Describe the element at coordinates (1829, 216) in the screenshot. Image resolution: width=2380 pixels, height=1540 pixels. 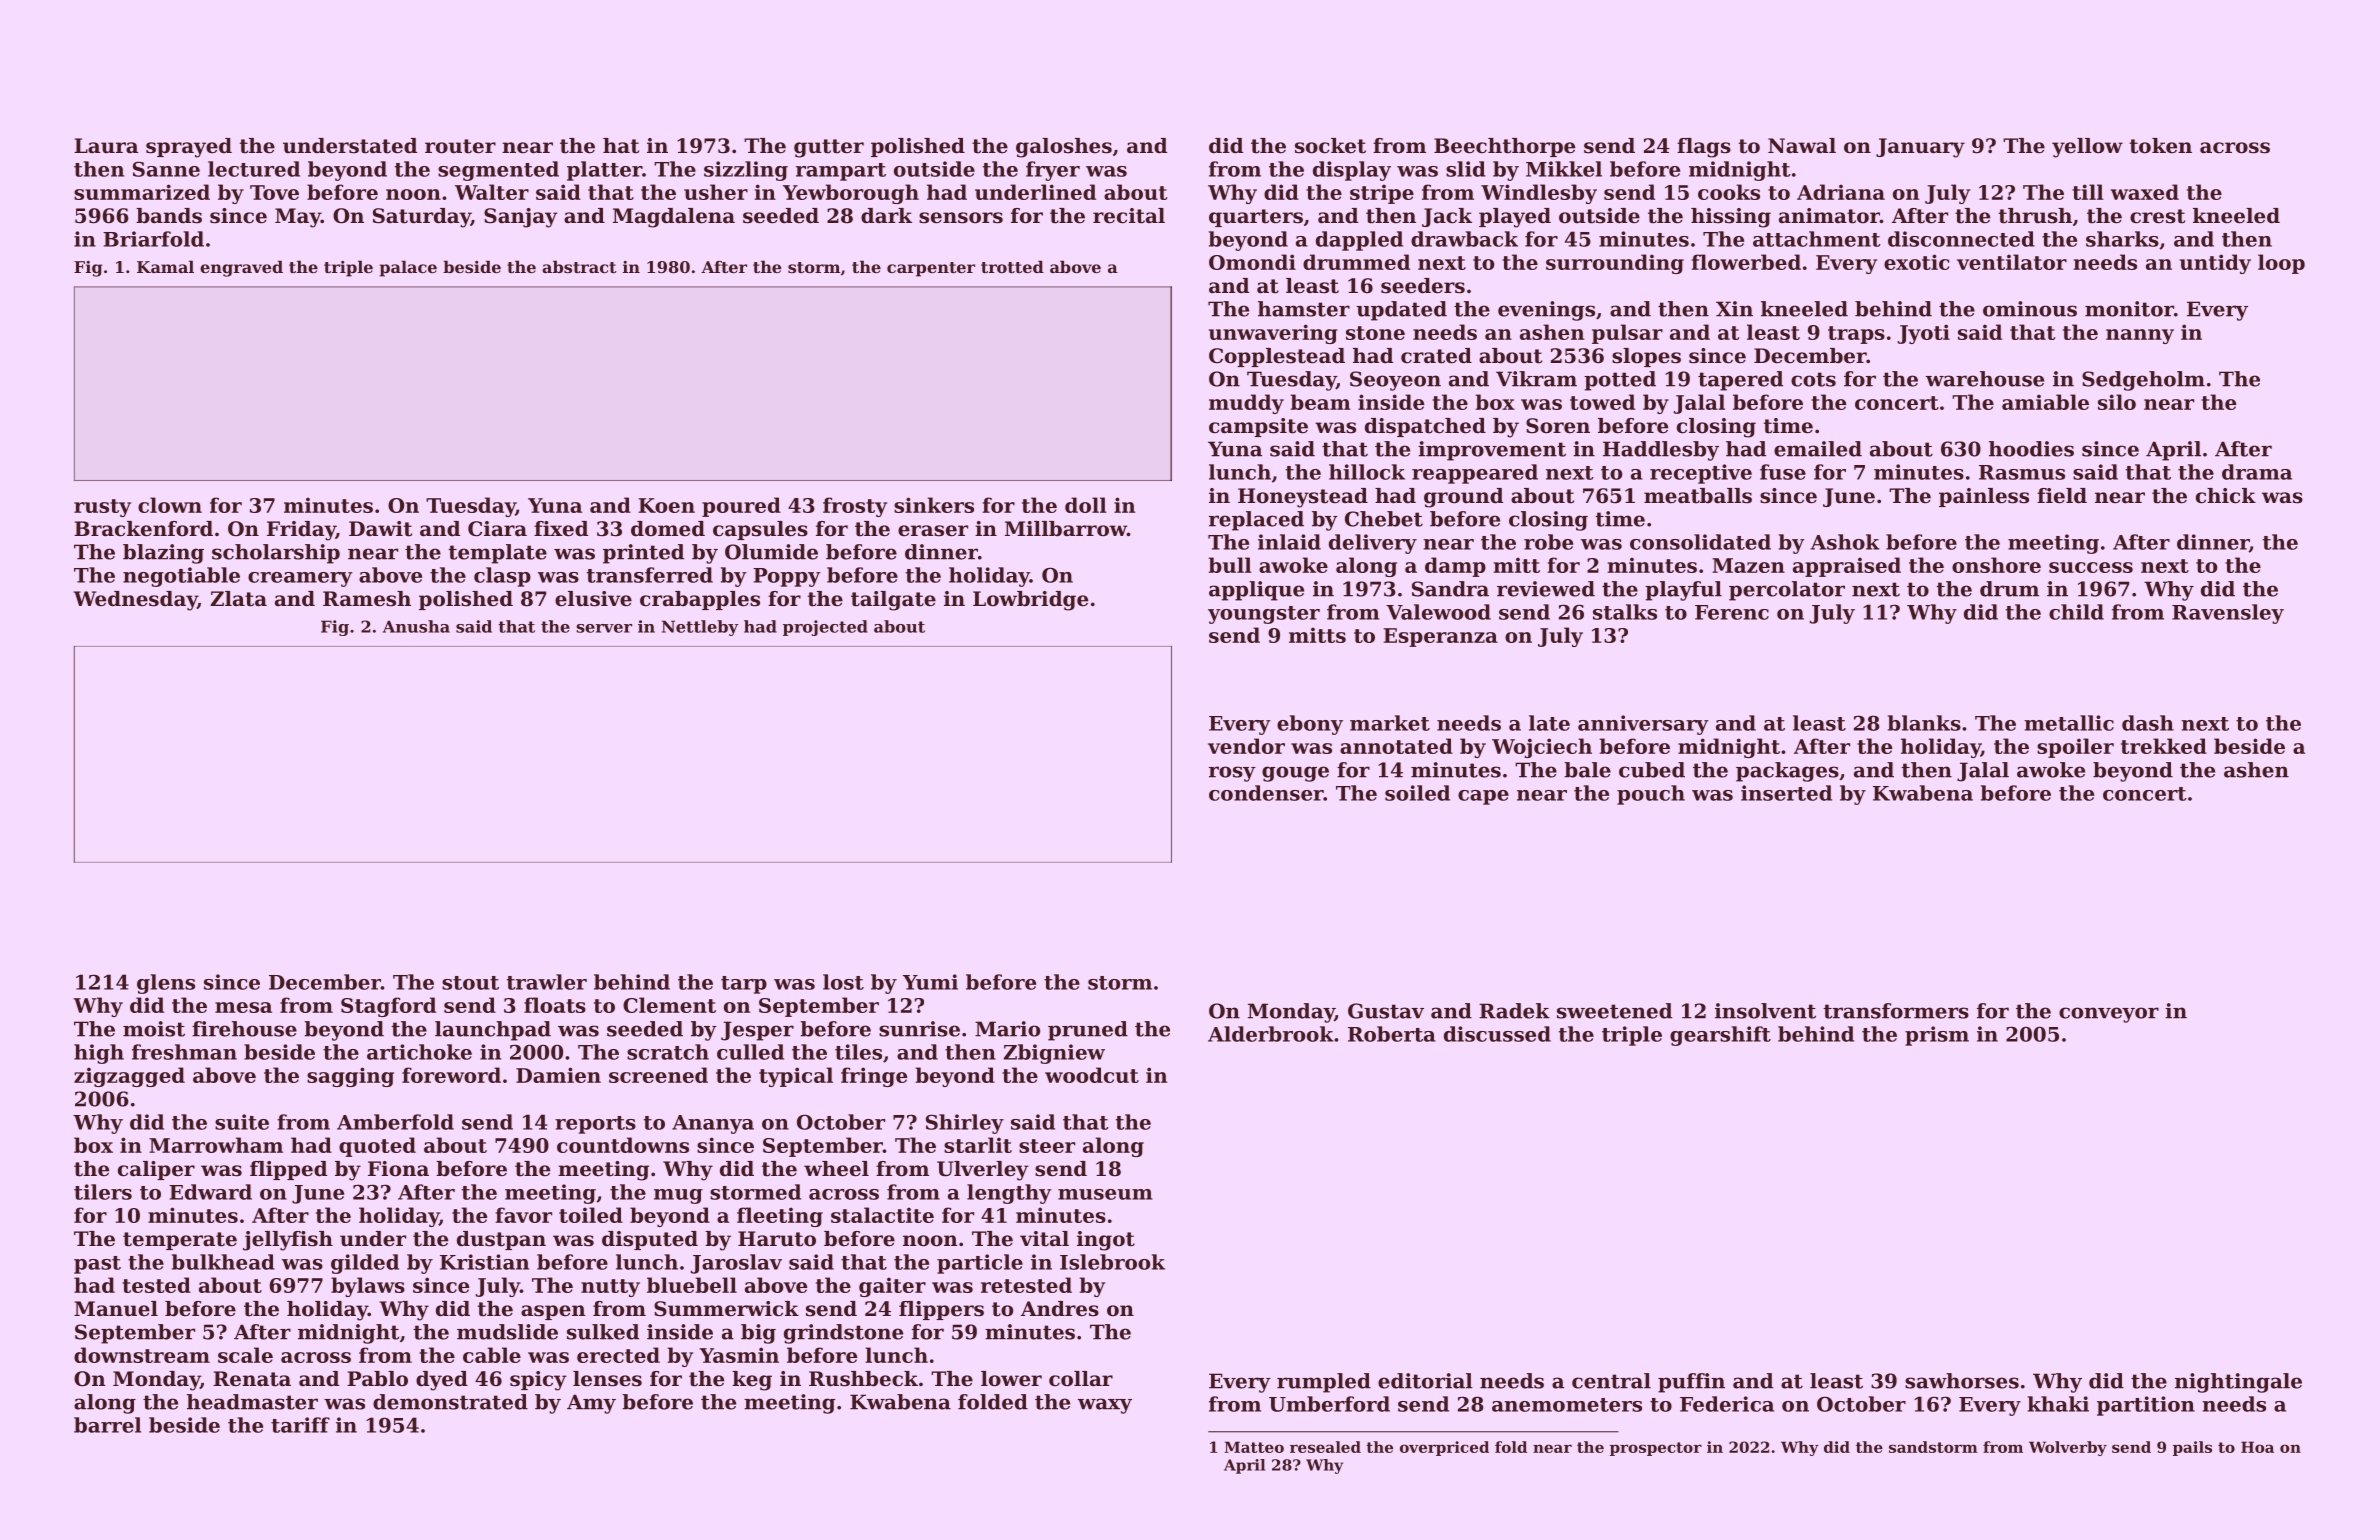
I see `animator` at that location.
